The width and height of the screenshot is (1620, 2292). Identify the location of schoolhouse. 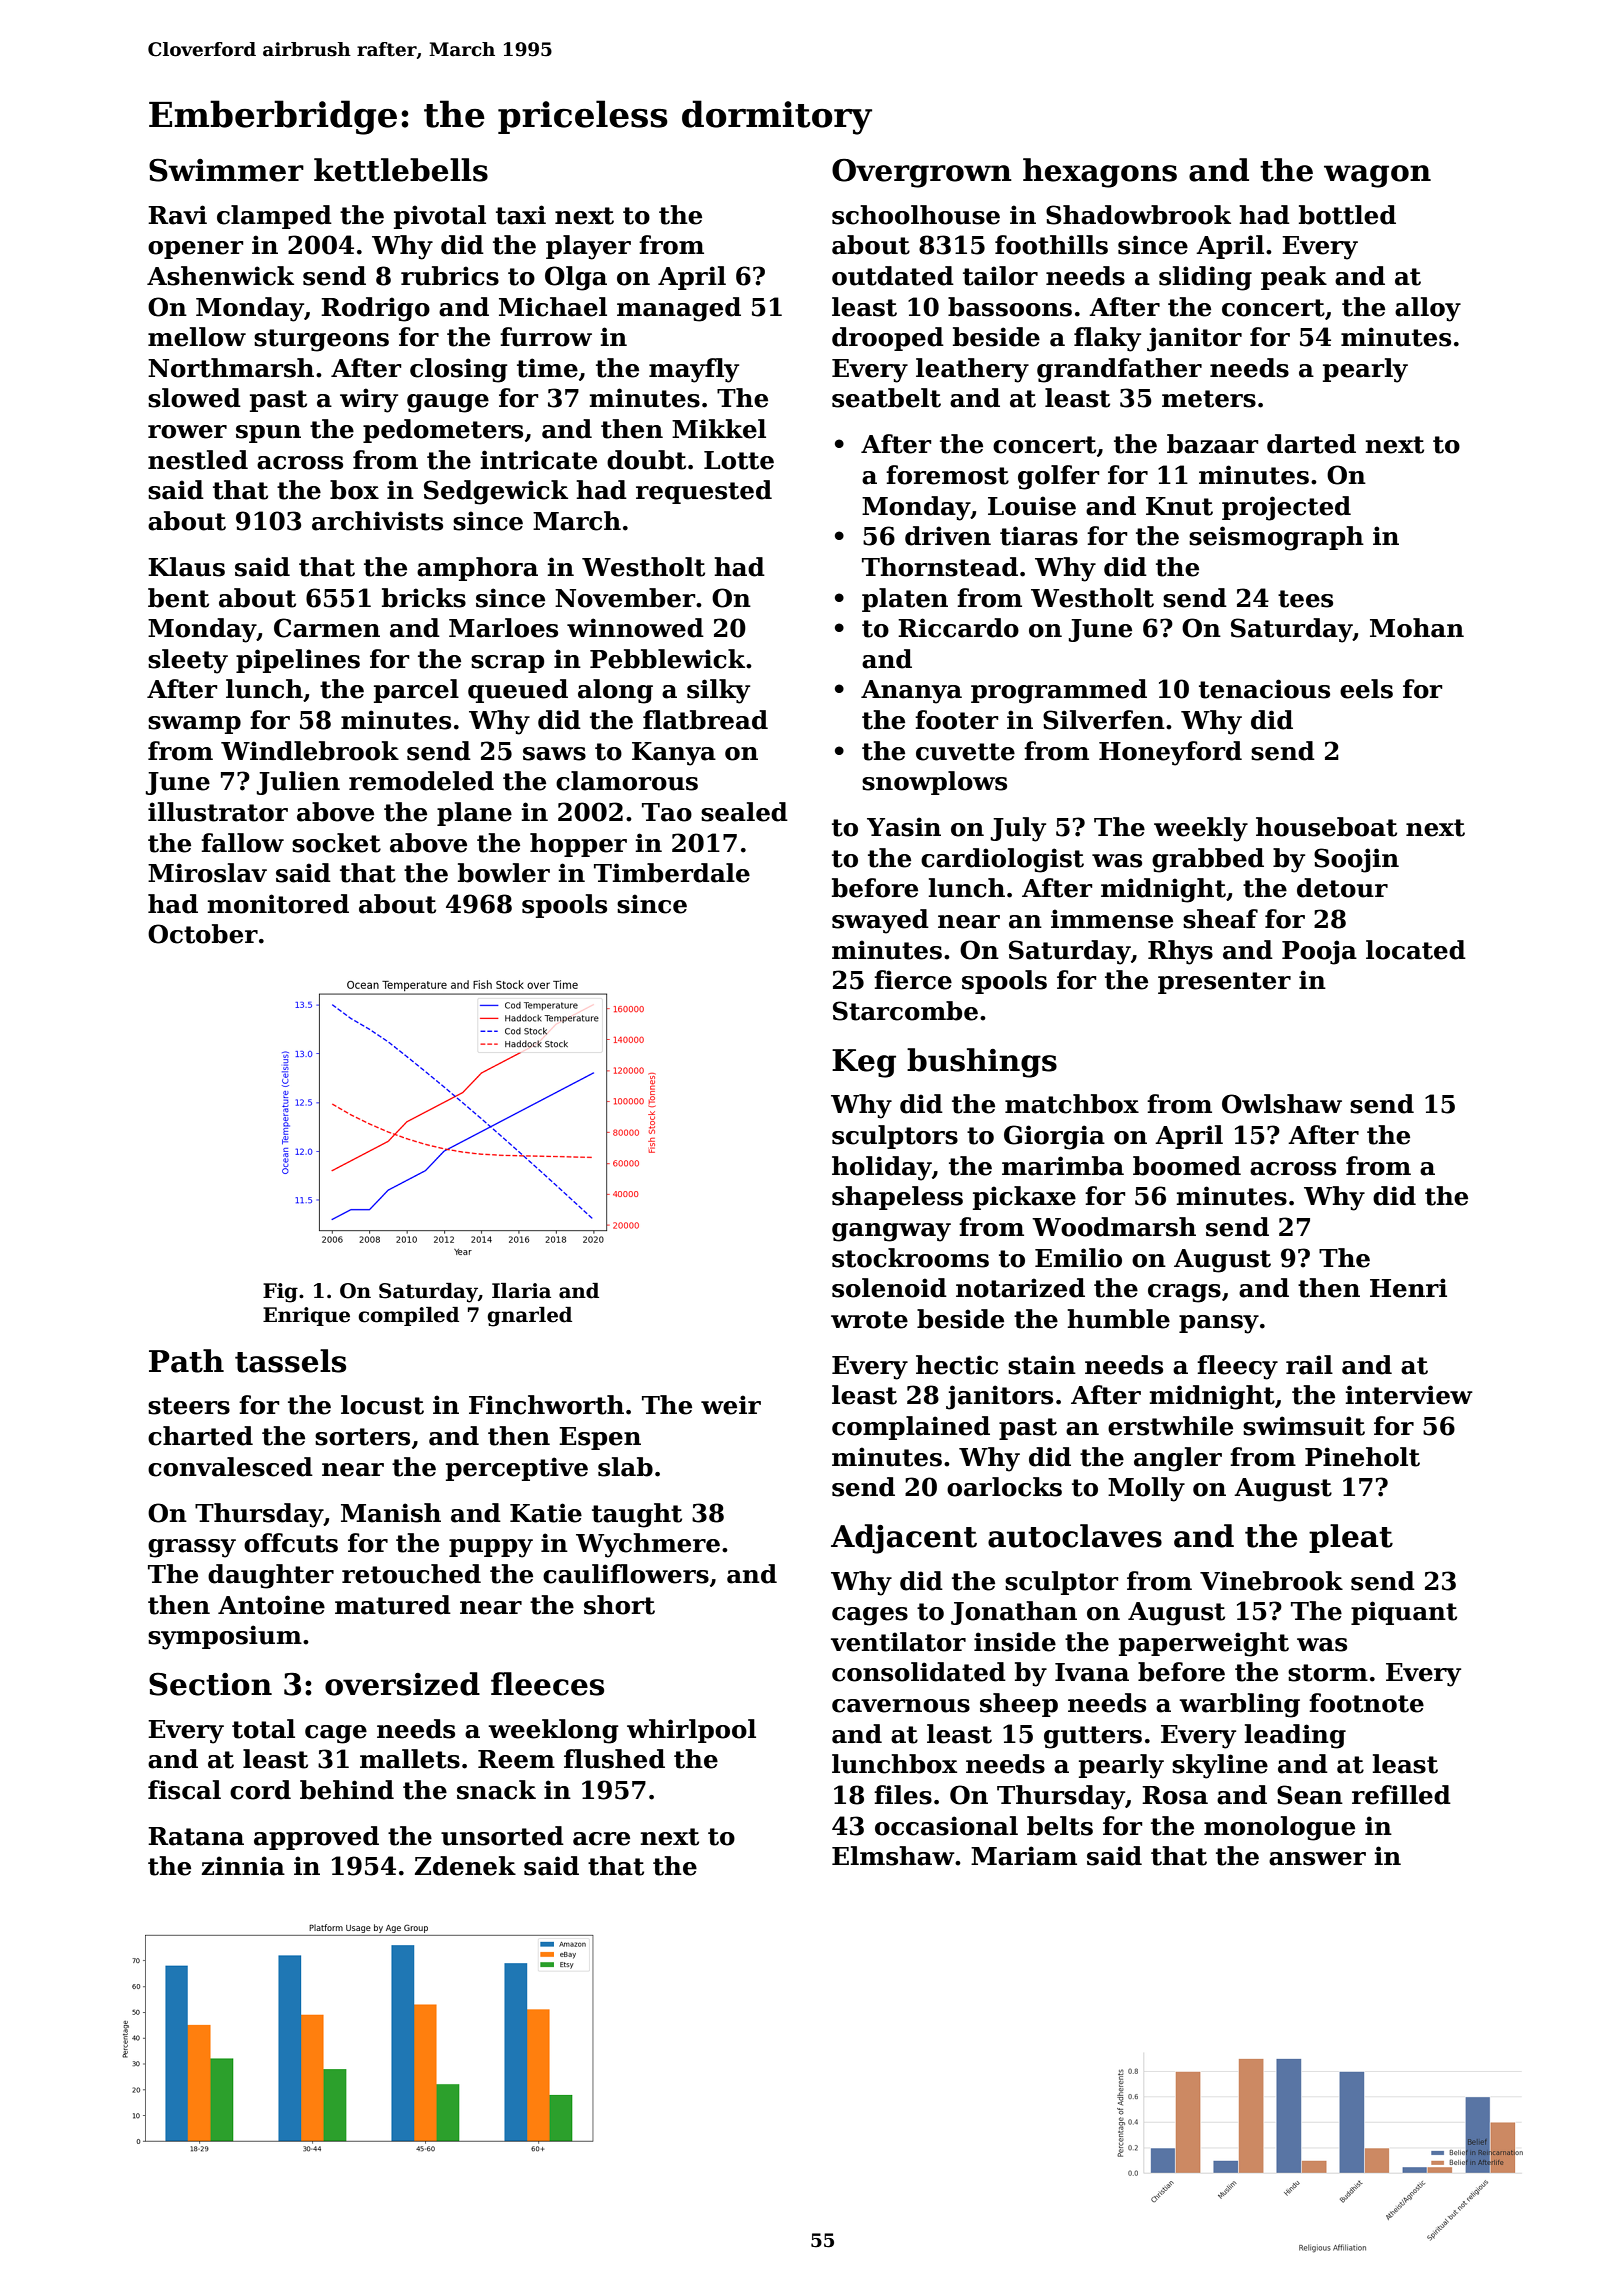
(916, 215).
